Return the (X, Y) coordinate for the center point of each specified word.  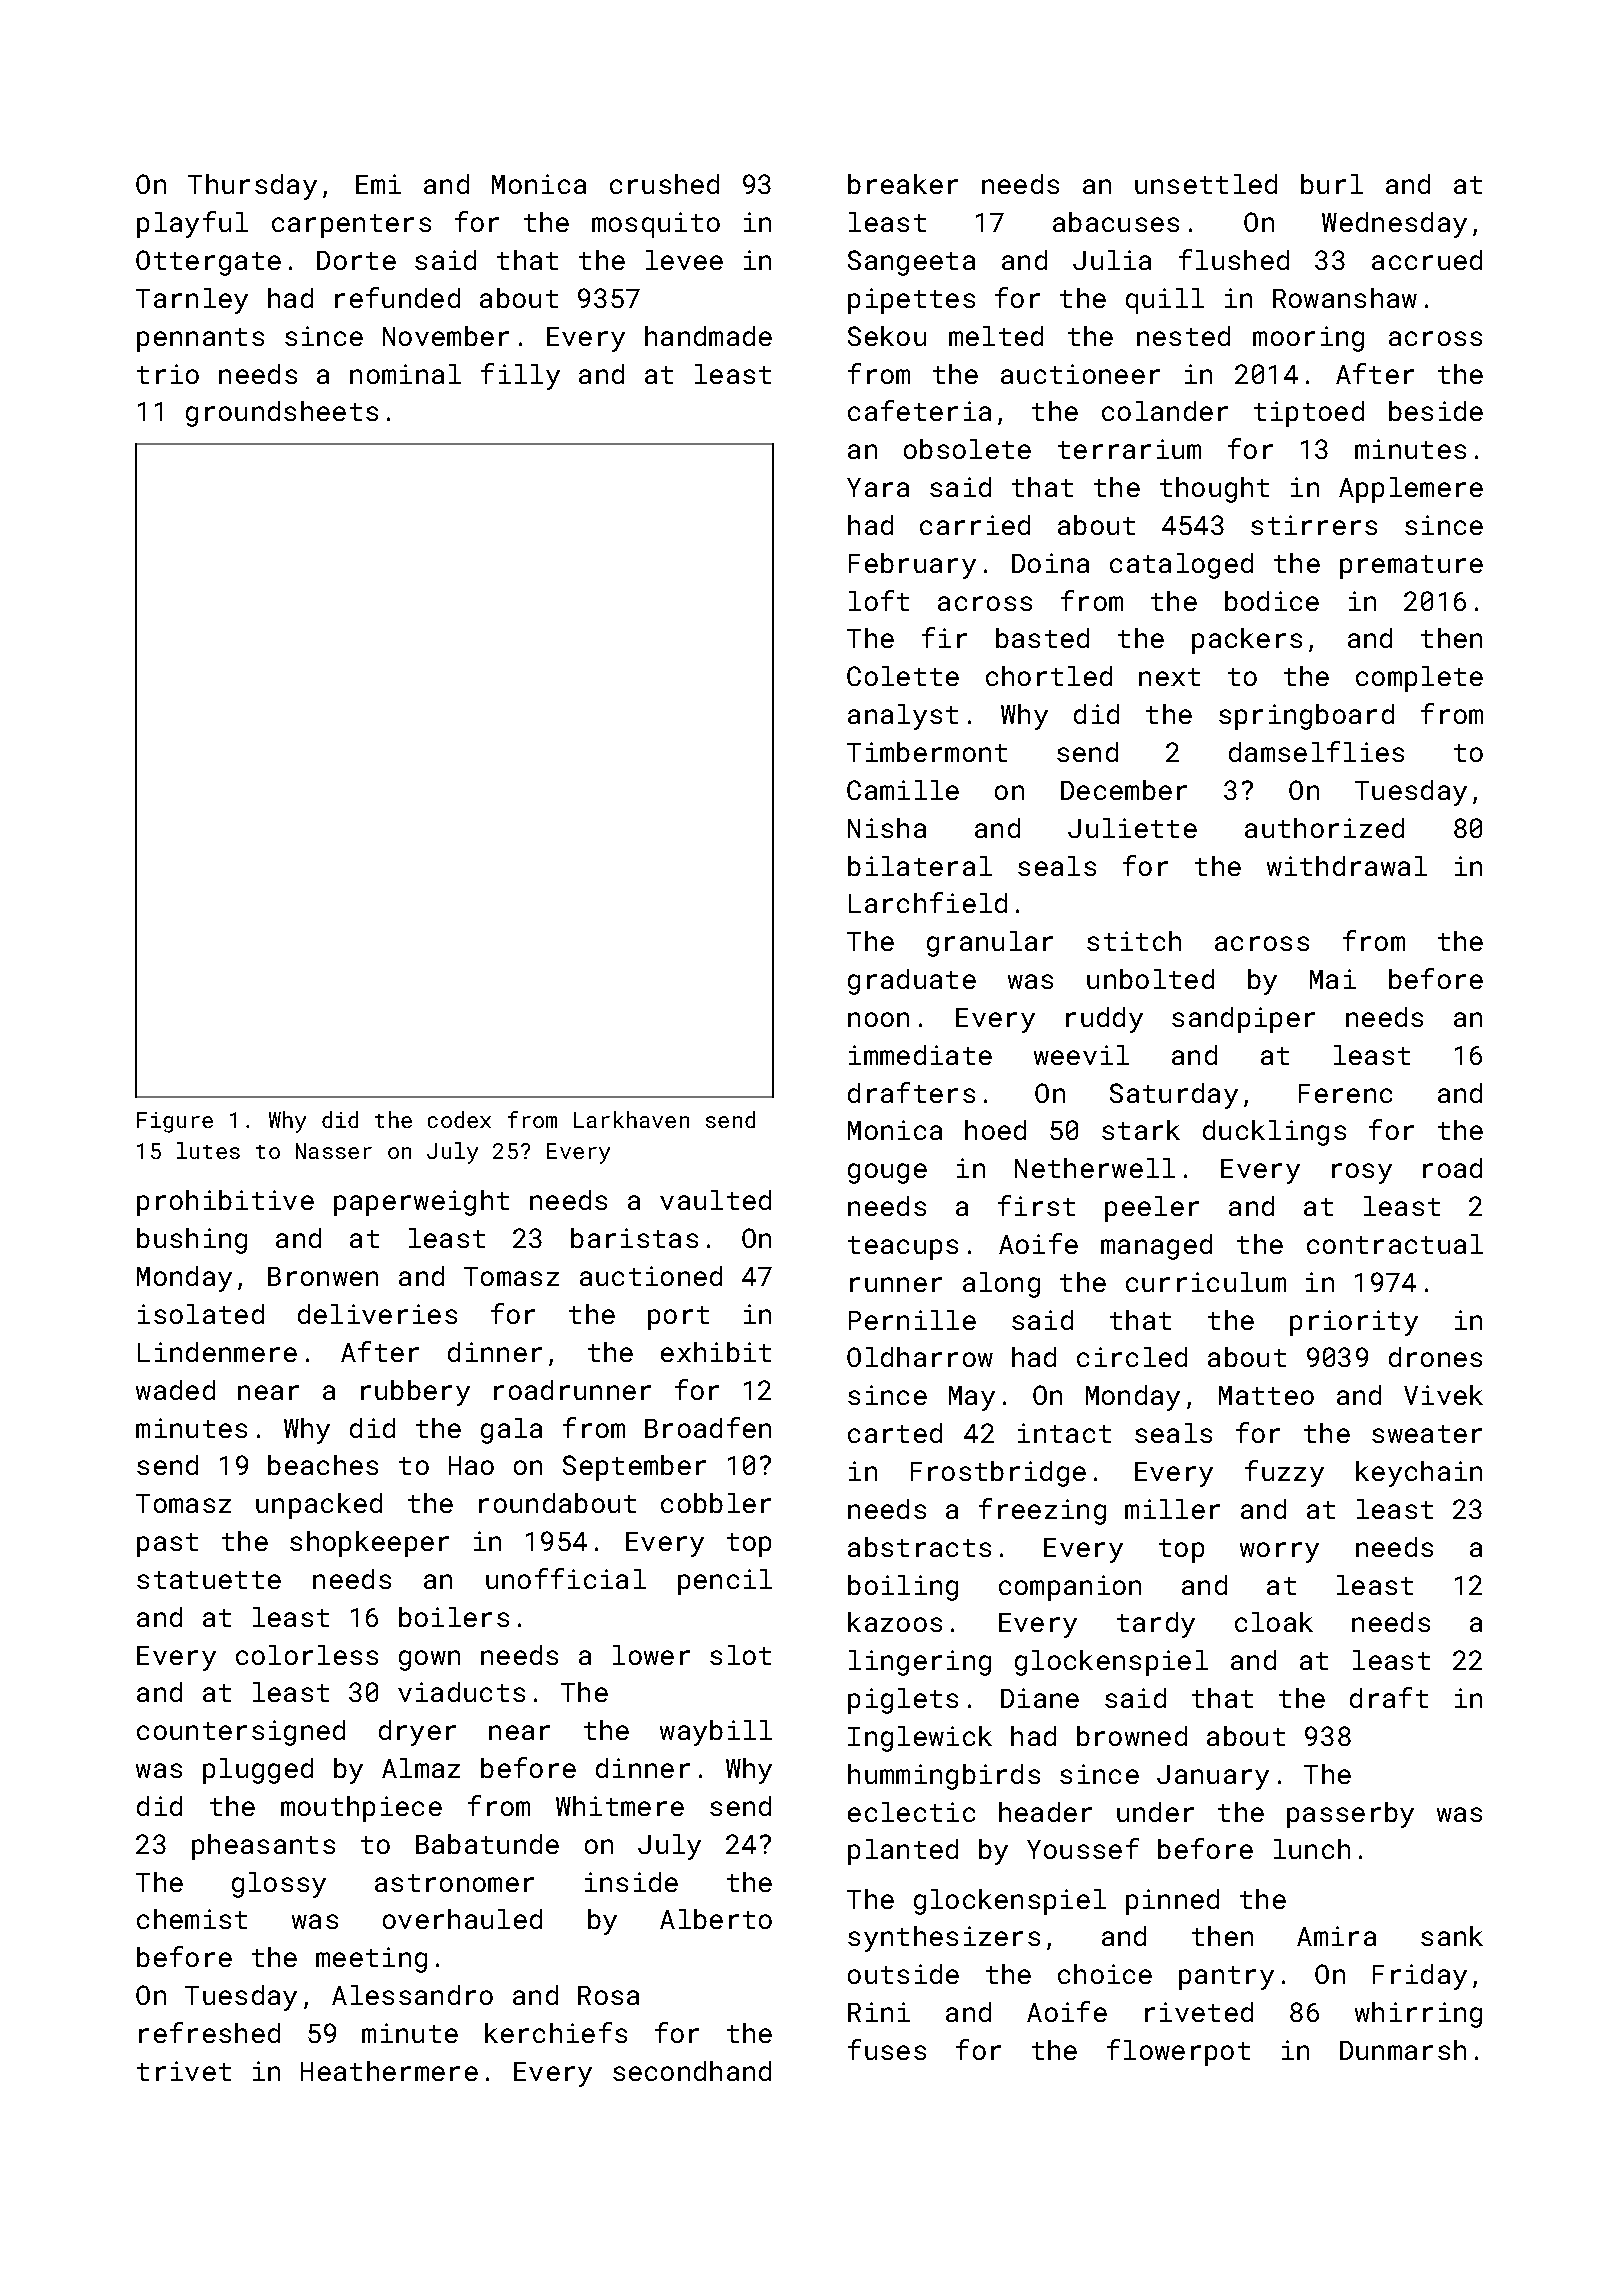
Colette (903, 676)
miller (1172, 1509)
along (1001, 1285)
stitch (1134, 941)
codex (459, 1119)
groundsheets (282, 414)
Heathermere (389, 2071)
